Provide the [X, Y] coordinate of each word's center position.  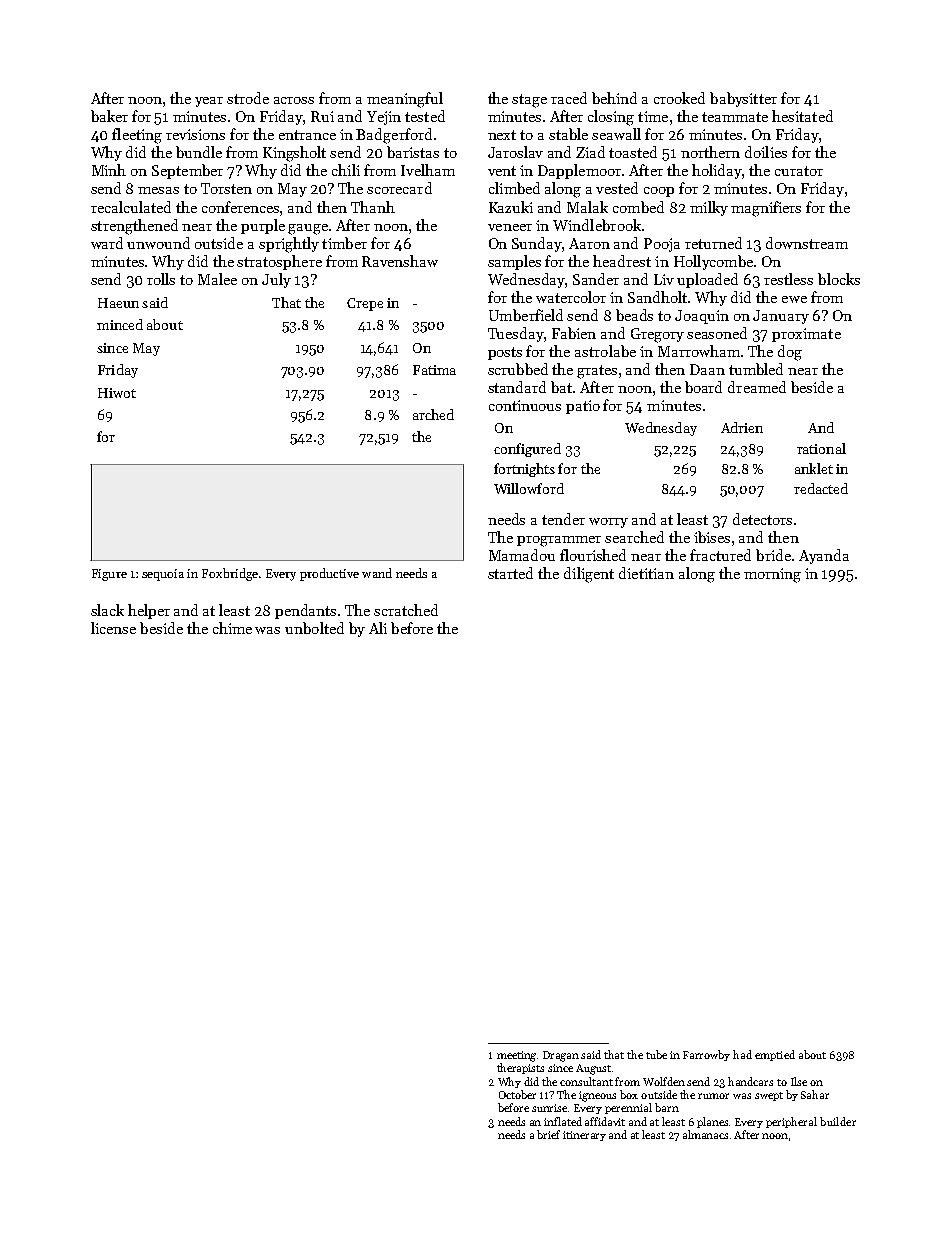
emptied [775, 1055]
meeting [516, 1056]
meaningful [405, 100]
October [517, 1094]
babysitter [743, 99]
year [209, 102]
